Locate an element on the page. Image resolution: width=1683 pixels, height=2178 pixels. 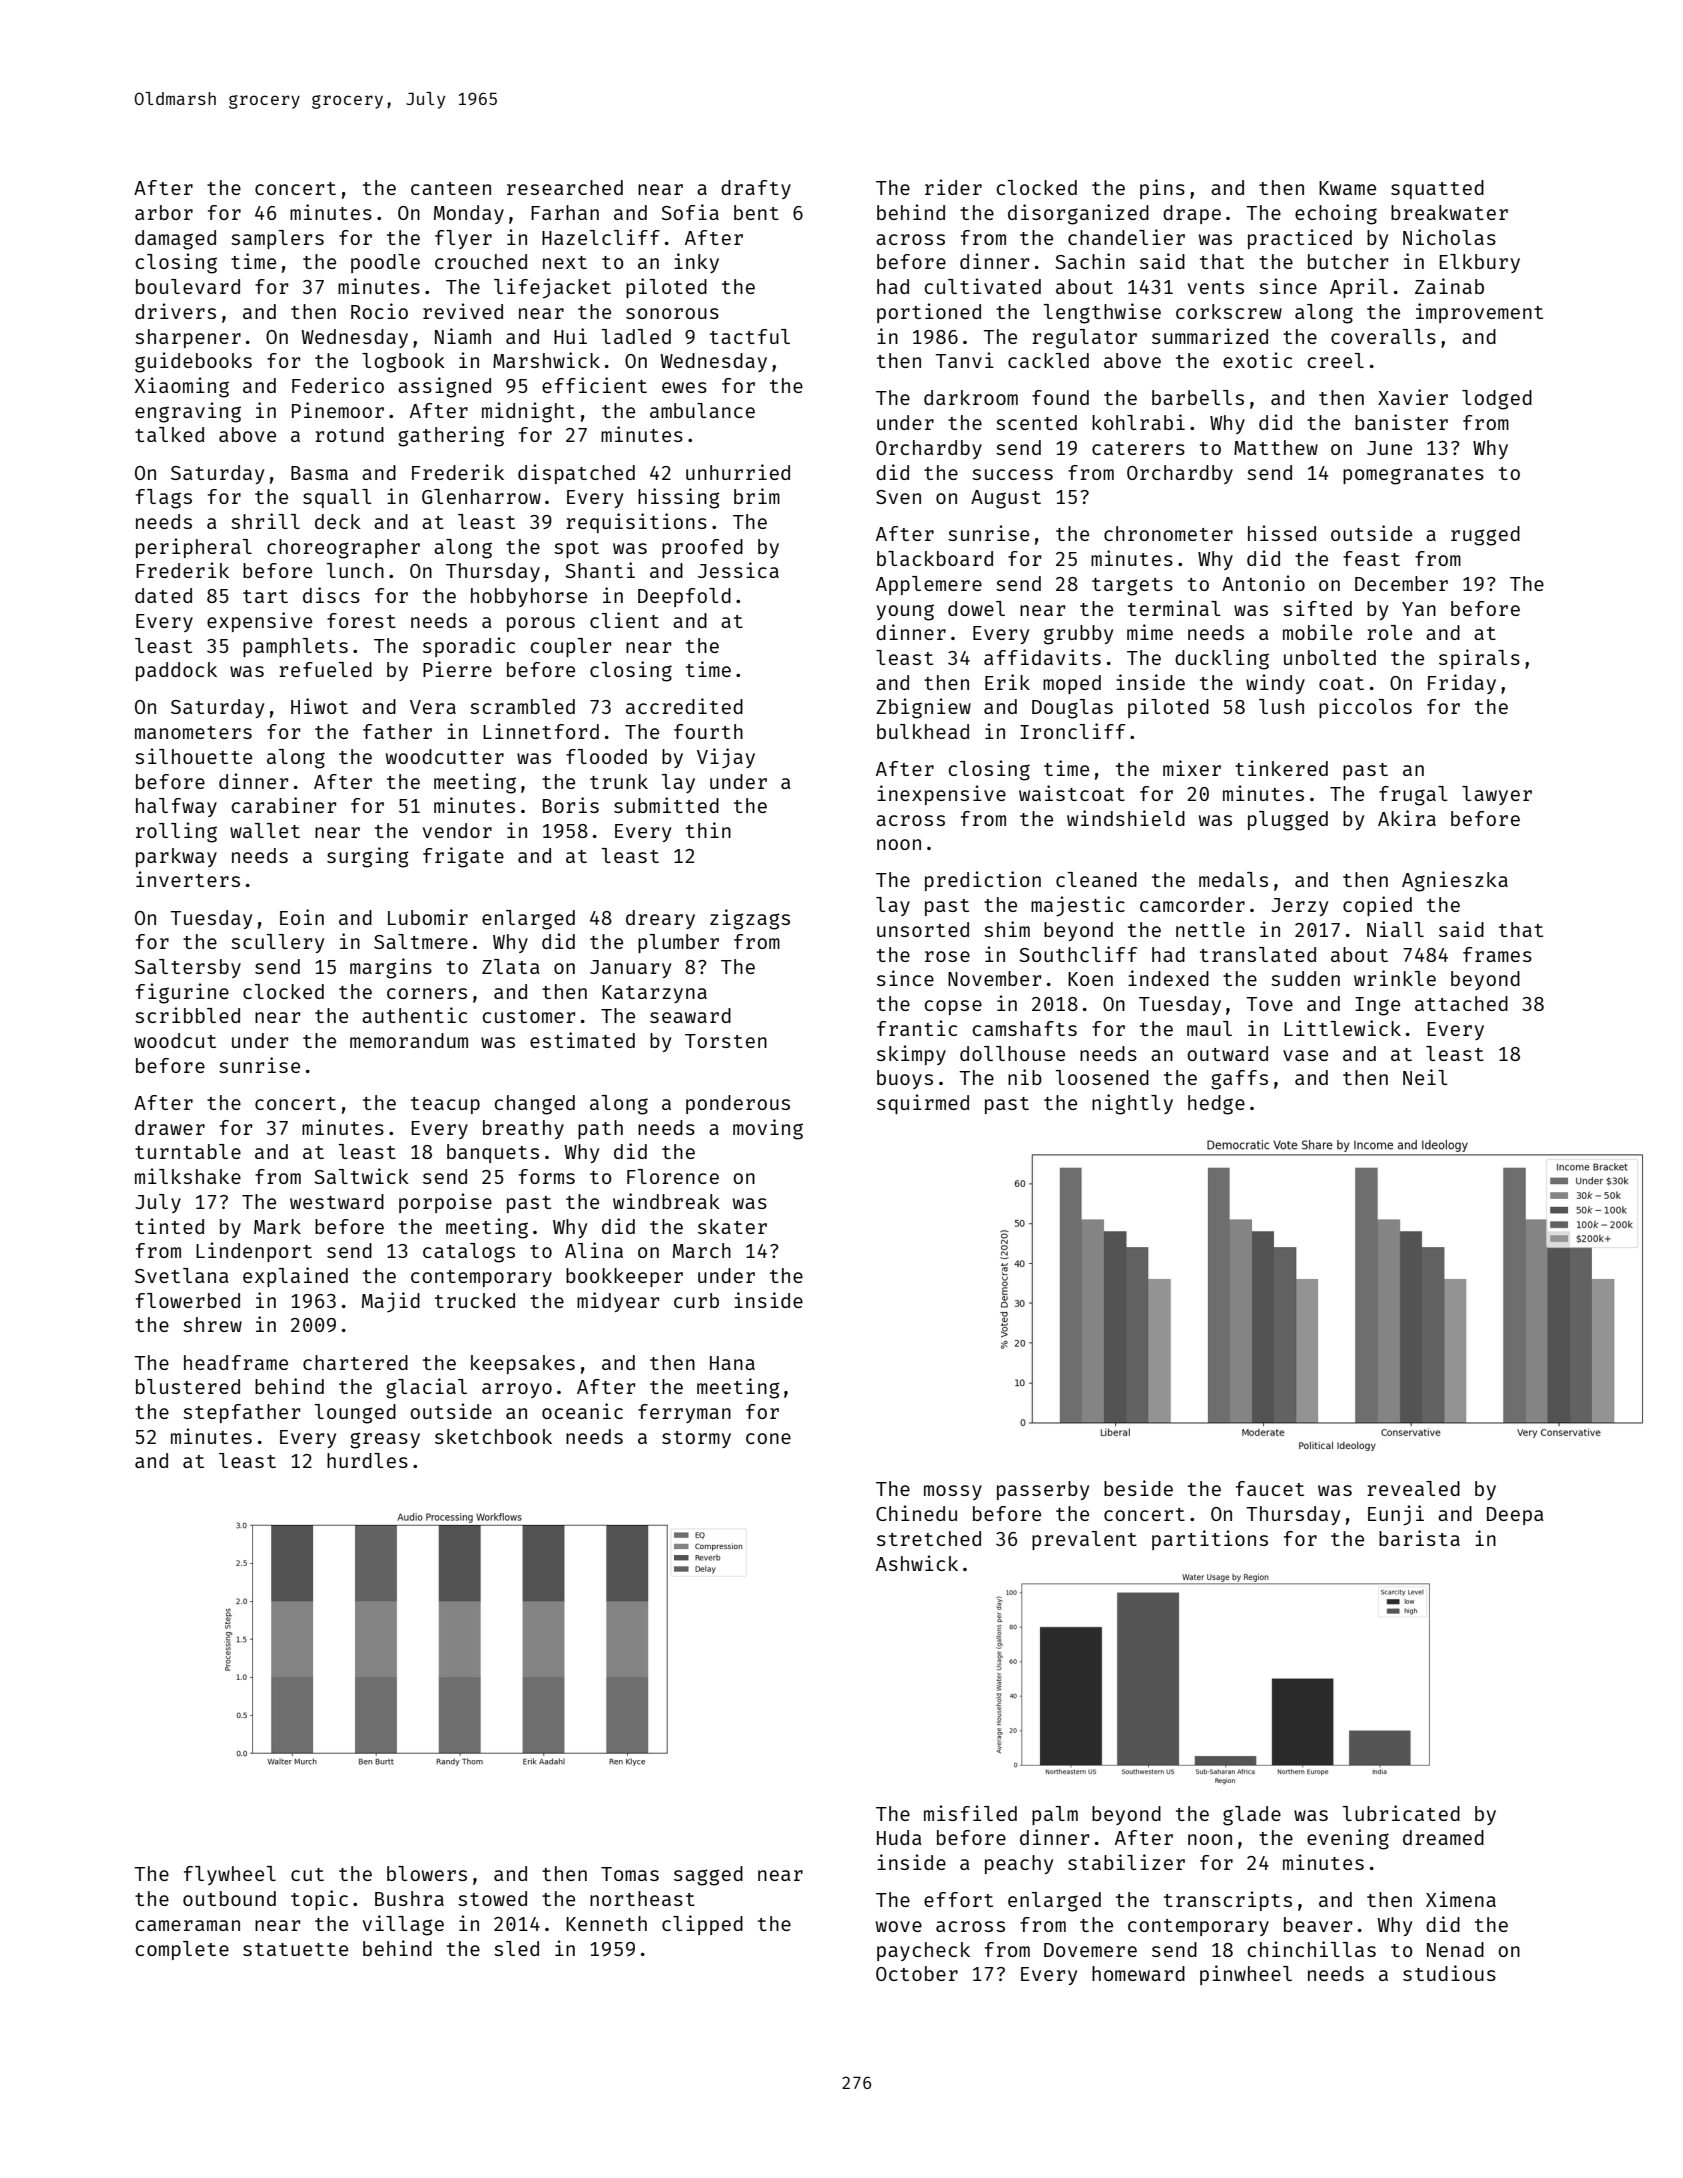
stowed is located at coordinates (492, 1898).
